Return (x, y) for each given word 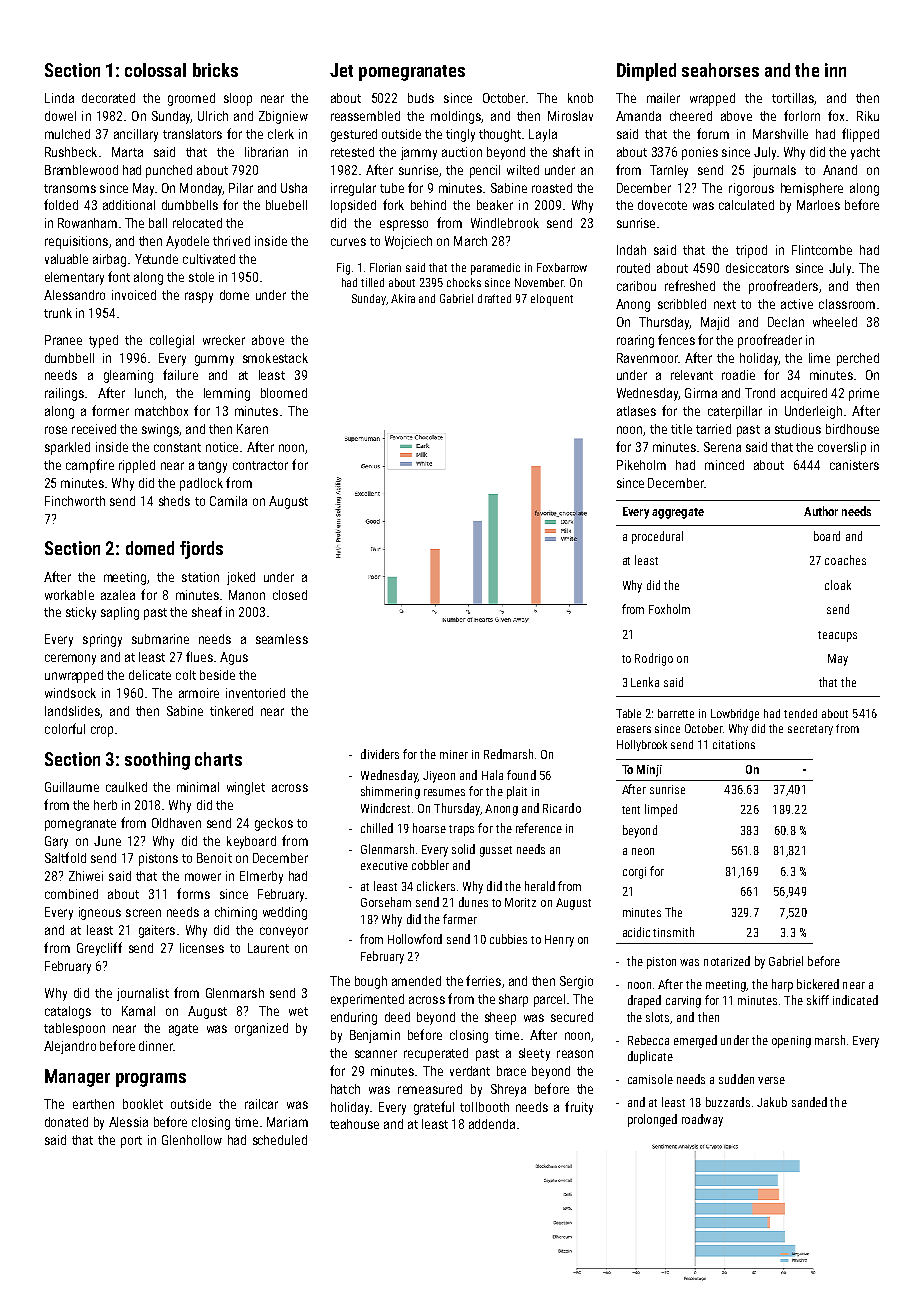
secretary (810, 730)
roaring (635, 341)
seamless (282, 639)
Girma (701, 393)
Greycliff (99, 949)
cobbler (430, 865)
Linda (59, 98)
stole (201, 277)
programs (151, 1080)
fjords (201, 550)
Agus (234, 658)
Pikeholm (641, 465)
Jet (341, 70)
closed (290, 595)
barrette (676, 713)
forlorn (802, 115)
